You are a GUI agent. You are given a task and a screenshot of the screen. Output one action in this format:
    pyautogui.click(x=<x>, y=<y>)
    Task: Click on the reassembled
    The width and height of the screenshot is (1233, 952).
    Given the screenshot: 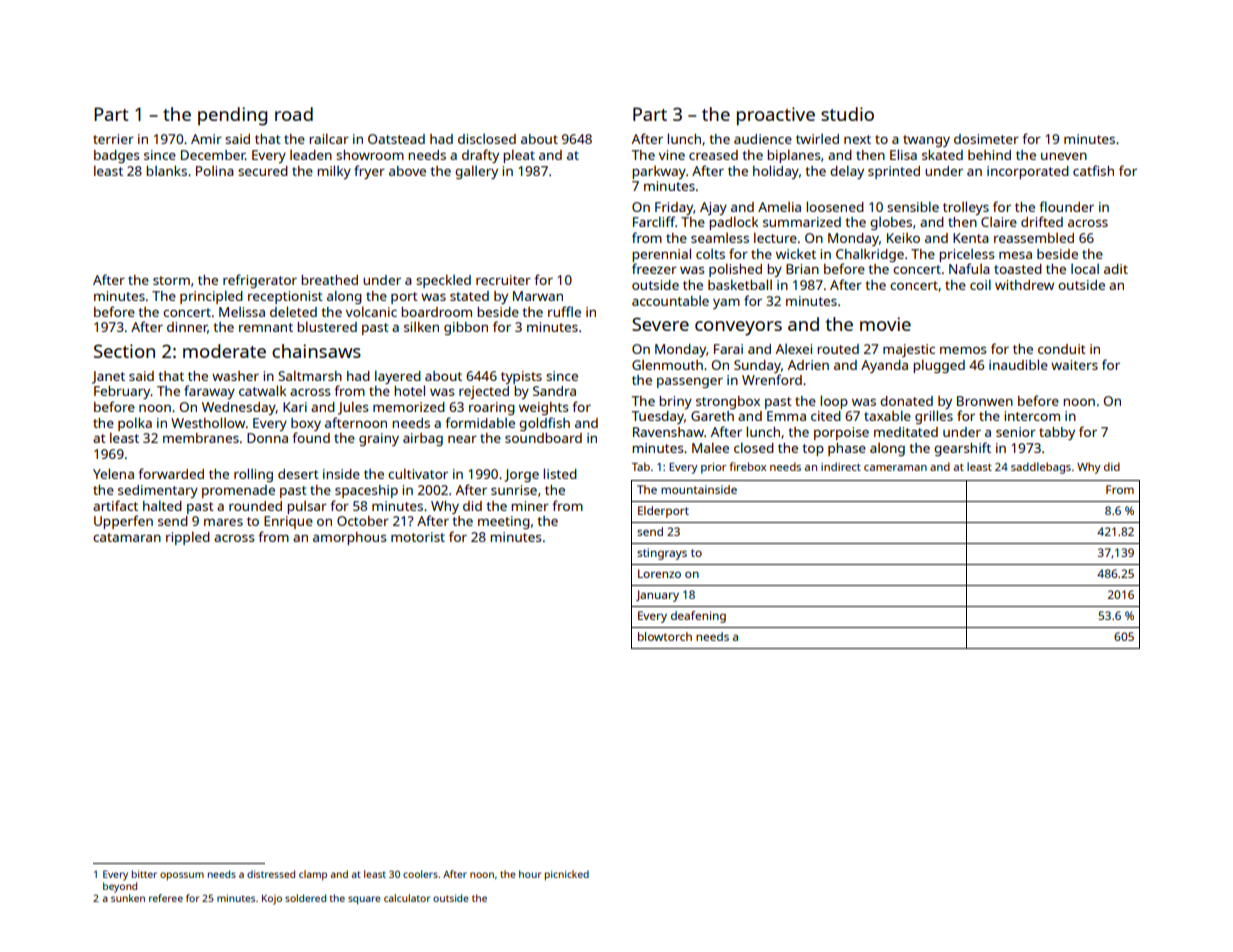 What is the action you would take?
    pyautogui.click(x=1034, y=237)
